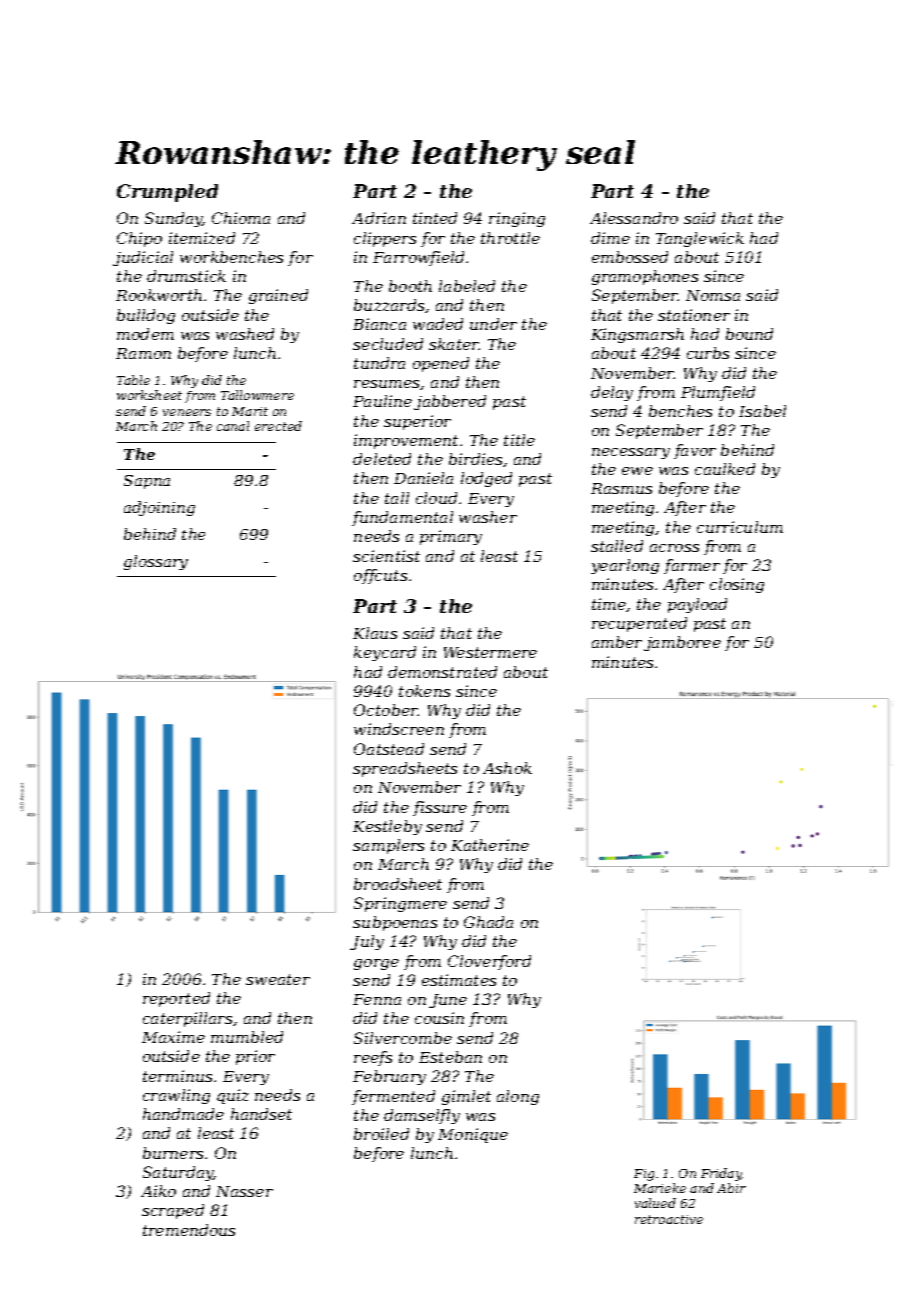  Describe the element at coordinates (422, 1116) in the screenshot. I see `damselfly` at that location.
